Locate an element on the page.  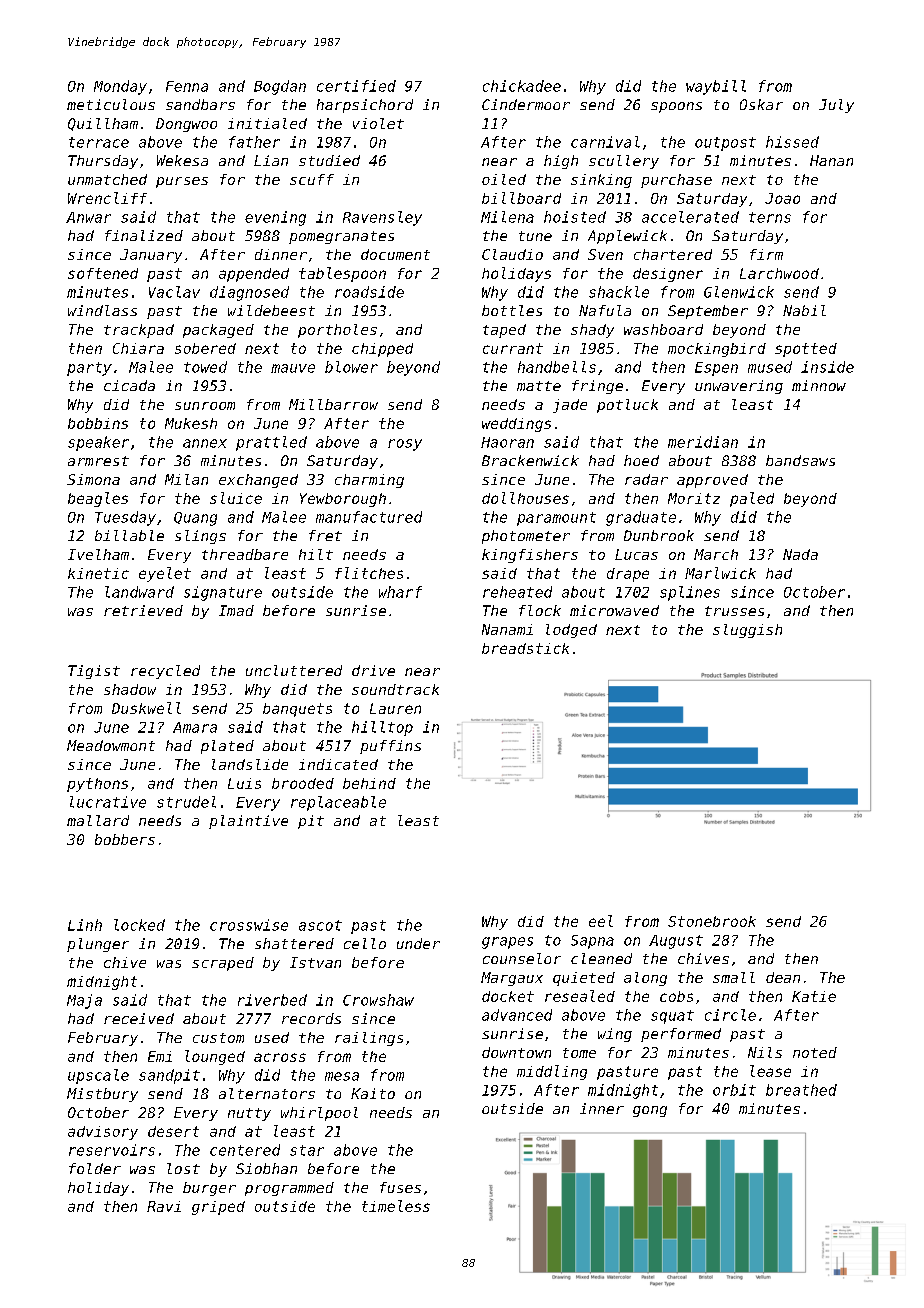
behind is located at coordinates (369, 783).
